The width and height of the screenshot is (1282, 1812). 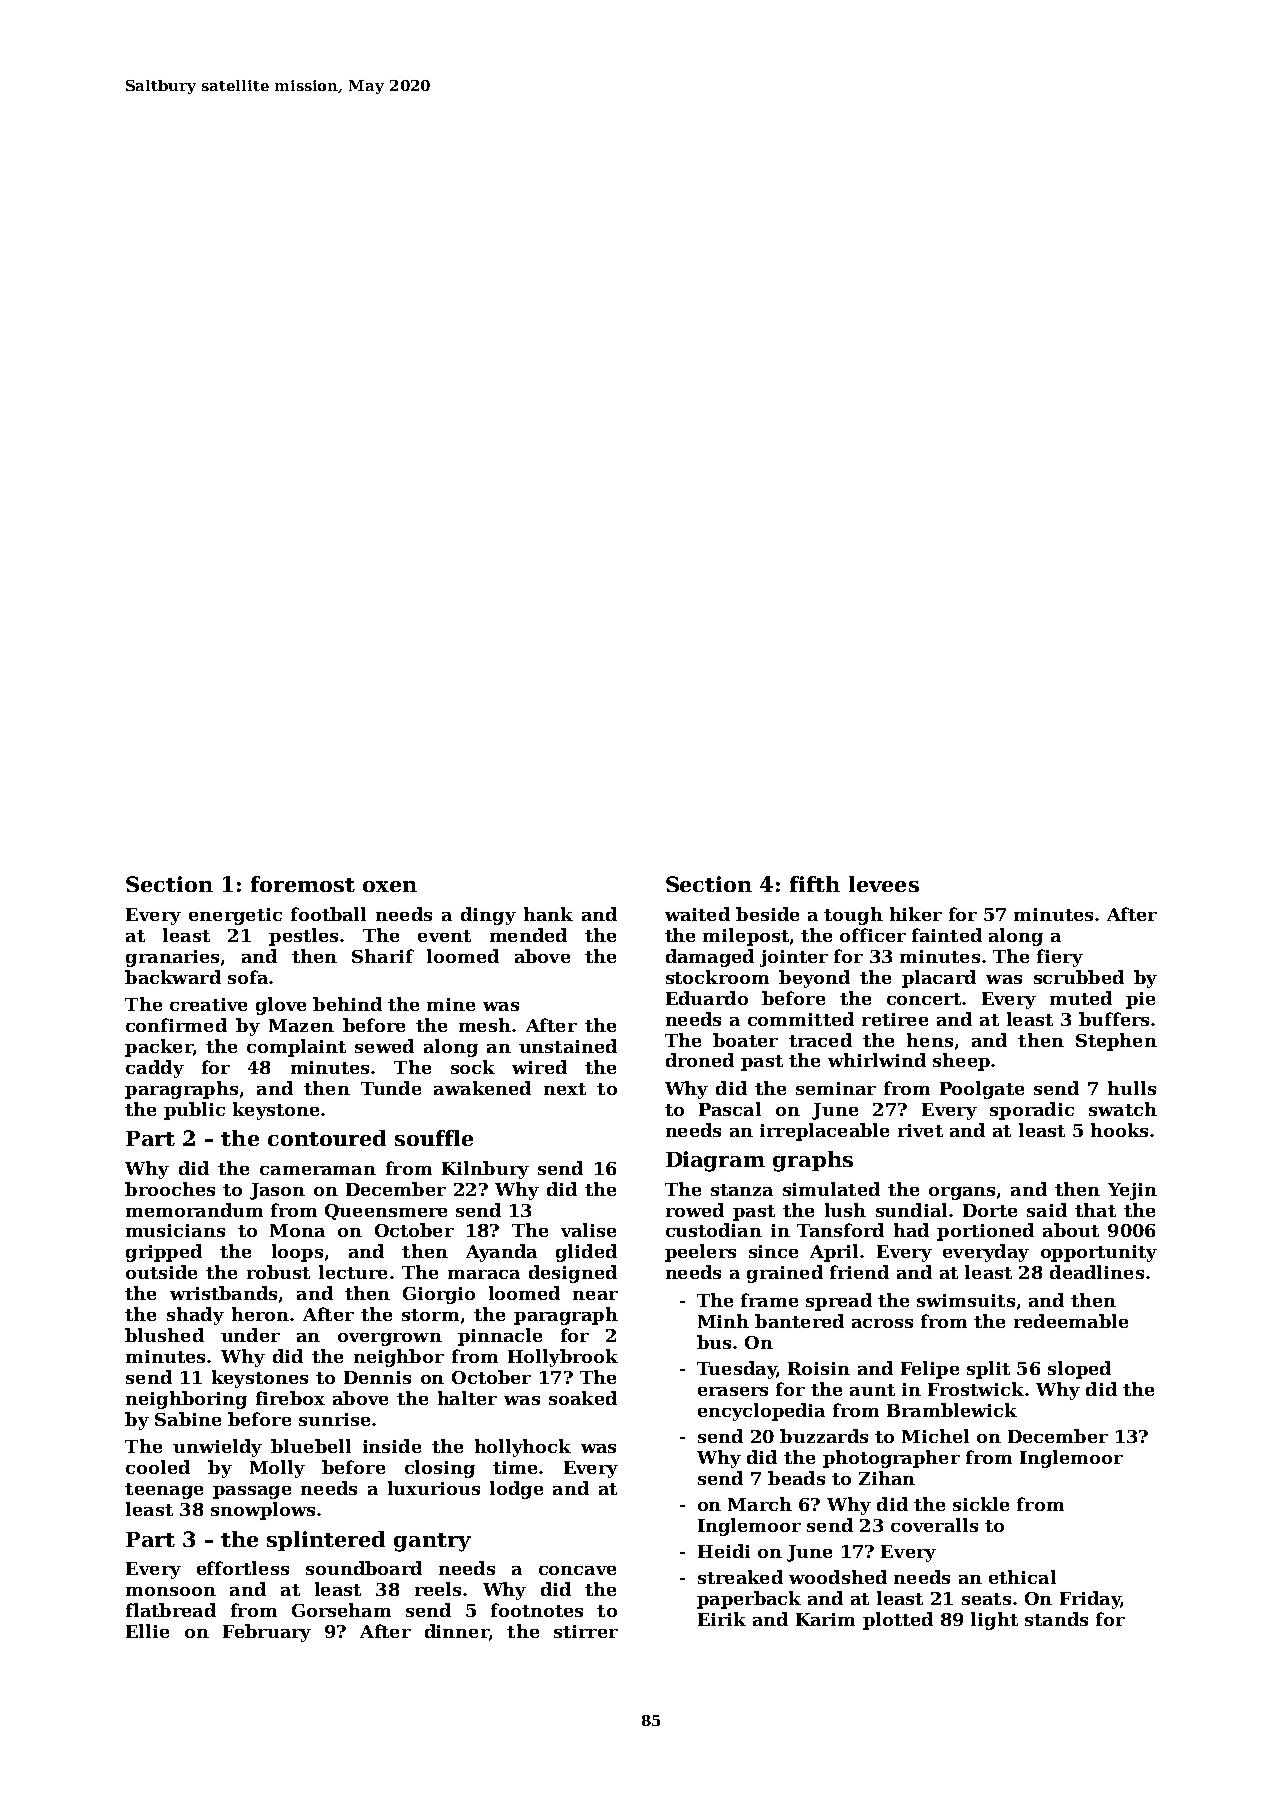 I want to click on Sharif, so click(x=383, y=956).
